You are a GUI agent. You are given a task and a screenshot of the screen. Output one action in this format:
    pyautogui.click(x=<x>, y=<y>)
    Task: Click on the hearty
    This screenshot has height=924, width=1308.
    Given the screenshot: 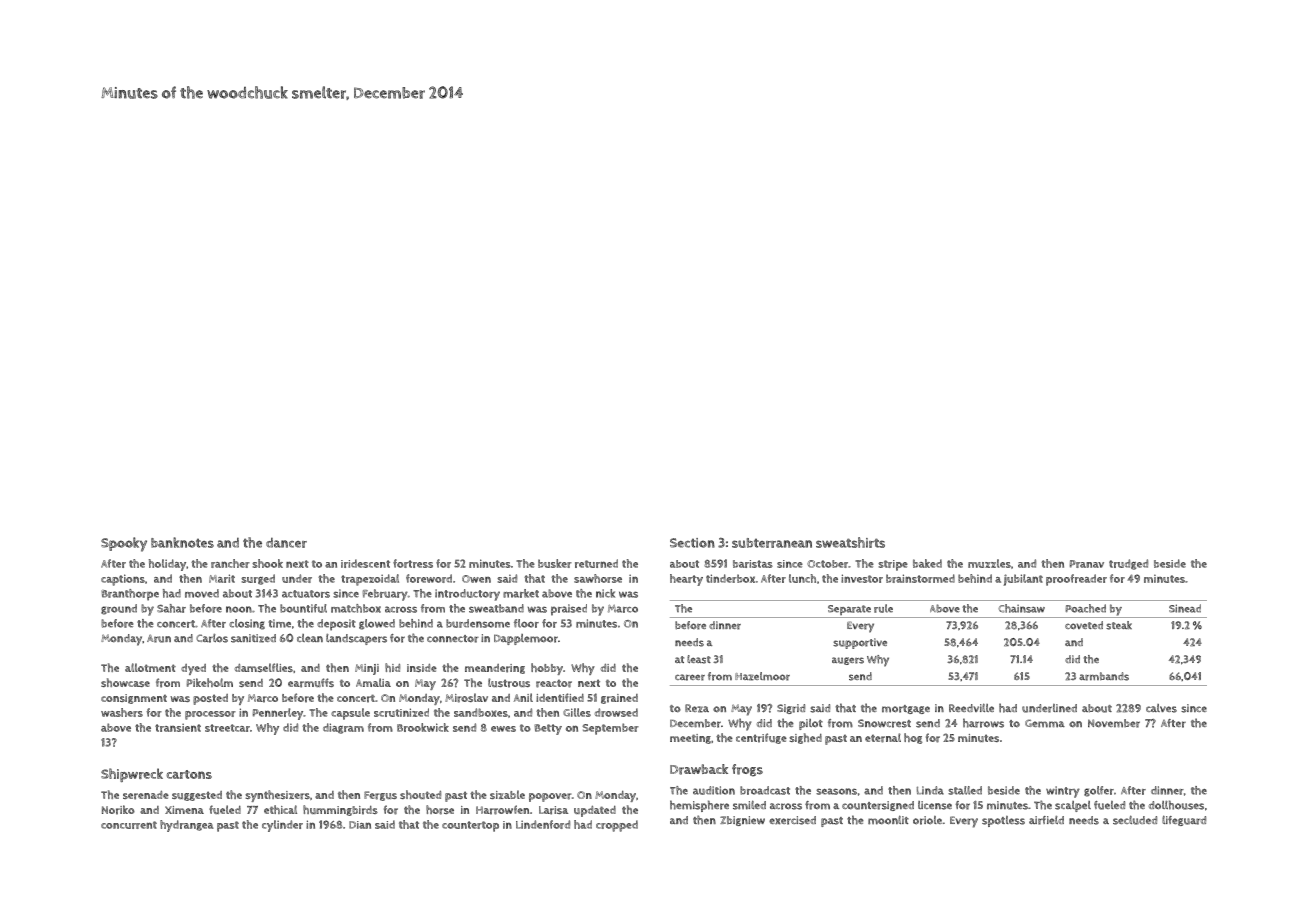 What is the action you would take?
    pyautogui.click(x=686, y=580)
